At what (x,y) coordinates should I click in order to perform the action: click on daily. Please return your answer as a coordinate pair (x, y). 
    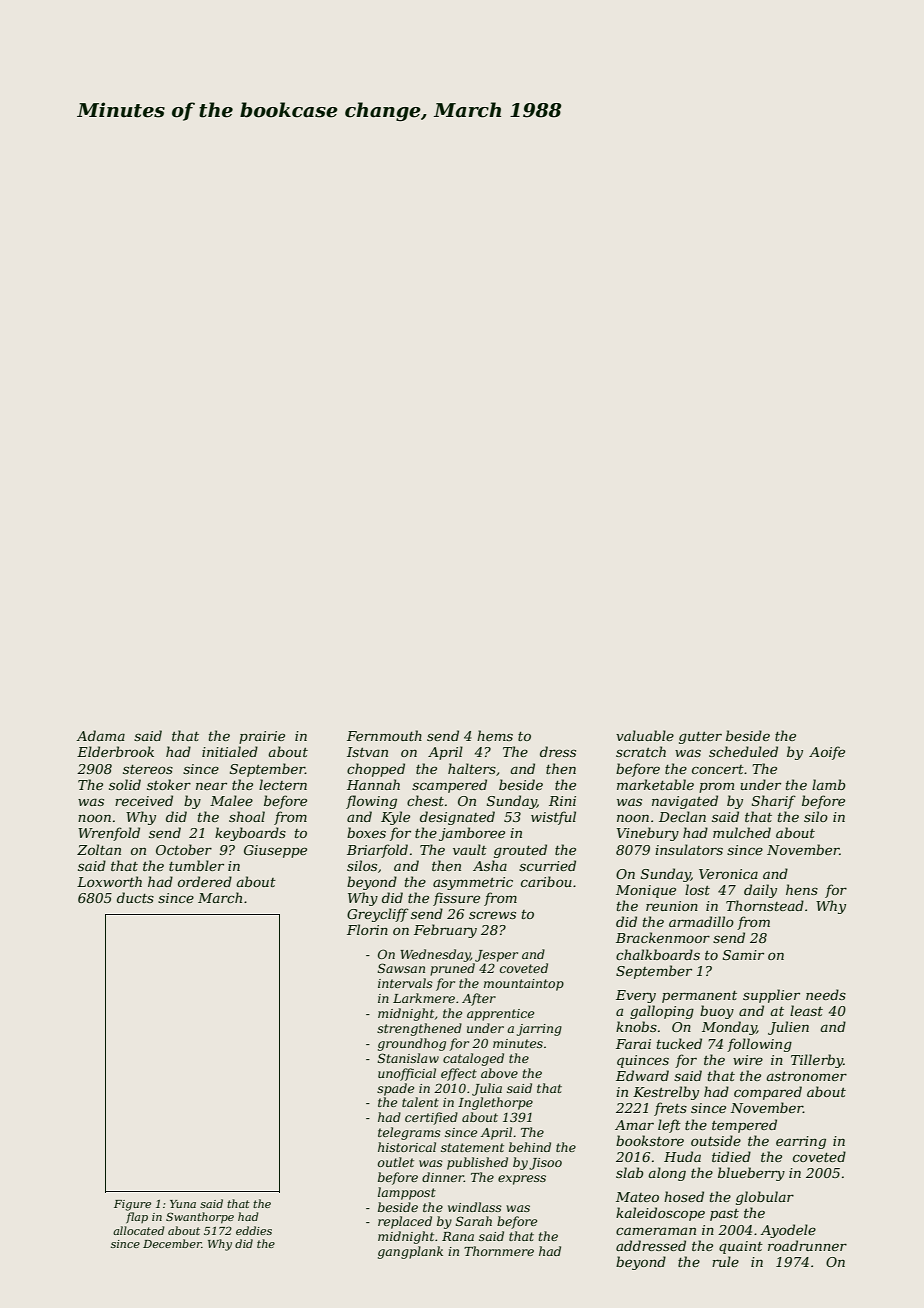
    Looking at the image, I should click on (760, 891).
